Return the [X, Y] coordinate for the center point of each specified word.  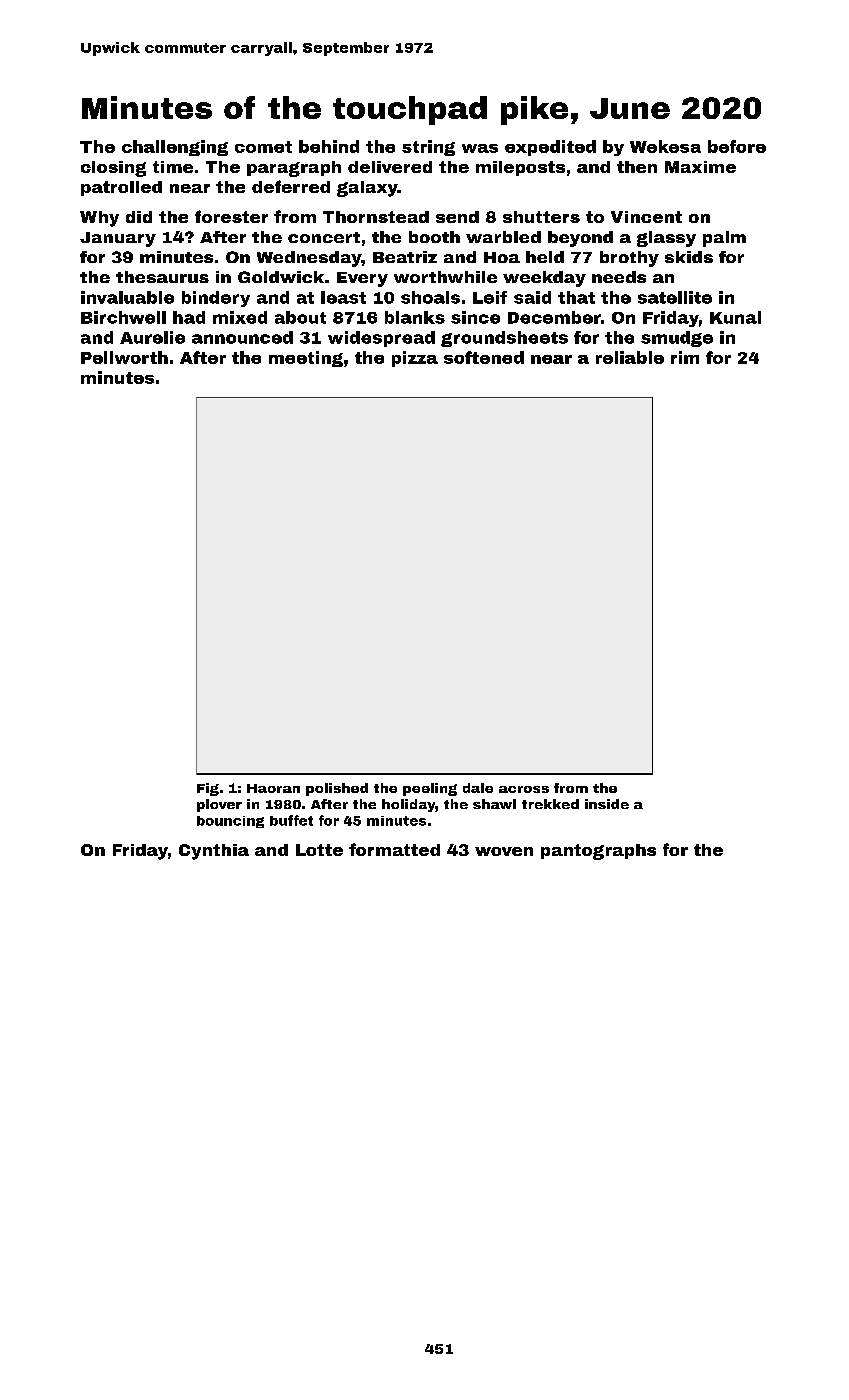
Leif [490, 297]
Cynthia [214, 852]
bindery [216, 299]
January [118, 239]
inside [607, 804]
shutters [541, 217]
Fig [208, 789]
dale [478, 788]
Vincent [646, 217]
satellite [675, 297]
